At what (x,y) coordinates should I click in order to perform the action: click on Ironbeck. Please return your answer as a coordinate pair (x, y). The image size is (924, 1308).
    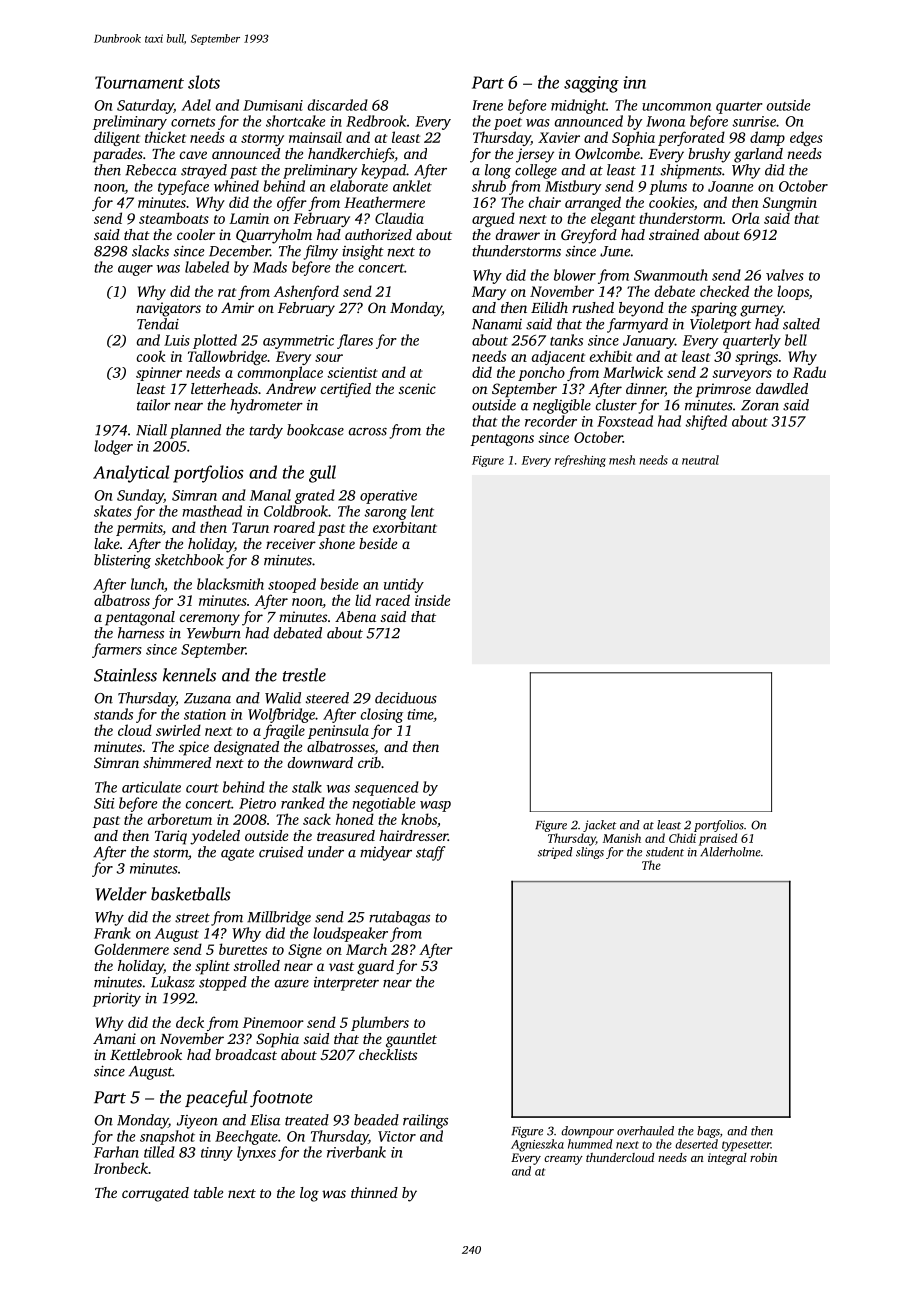
    Looking at the image, I should click on (121, 1168).
